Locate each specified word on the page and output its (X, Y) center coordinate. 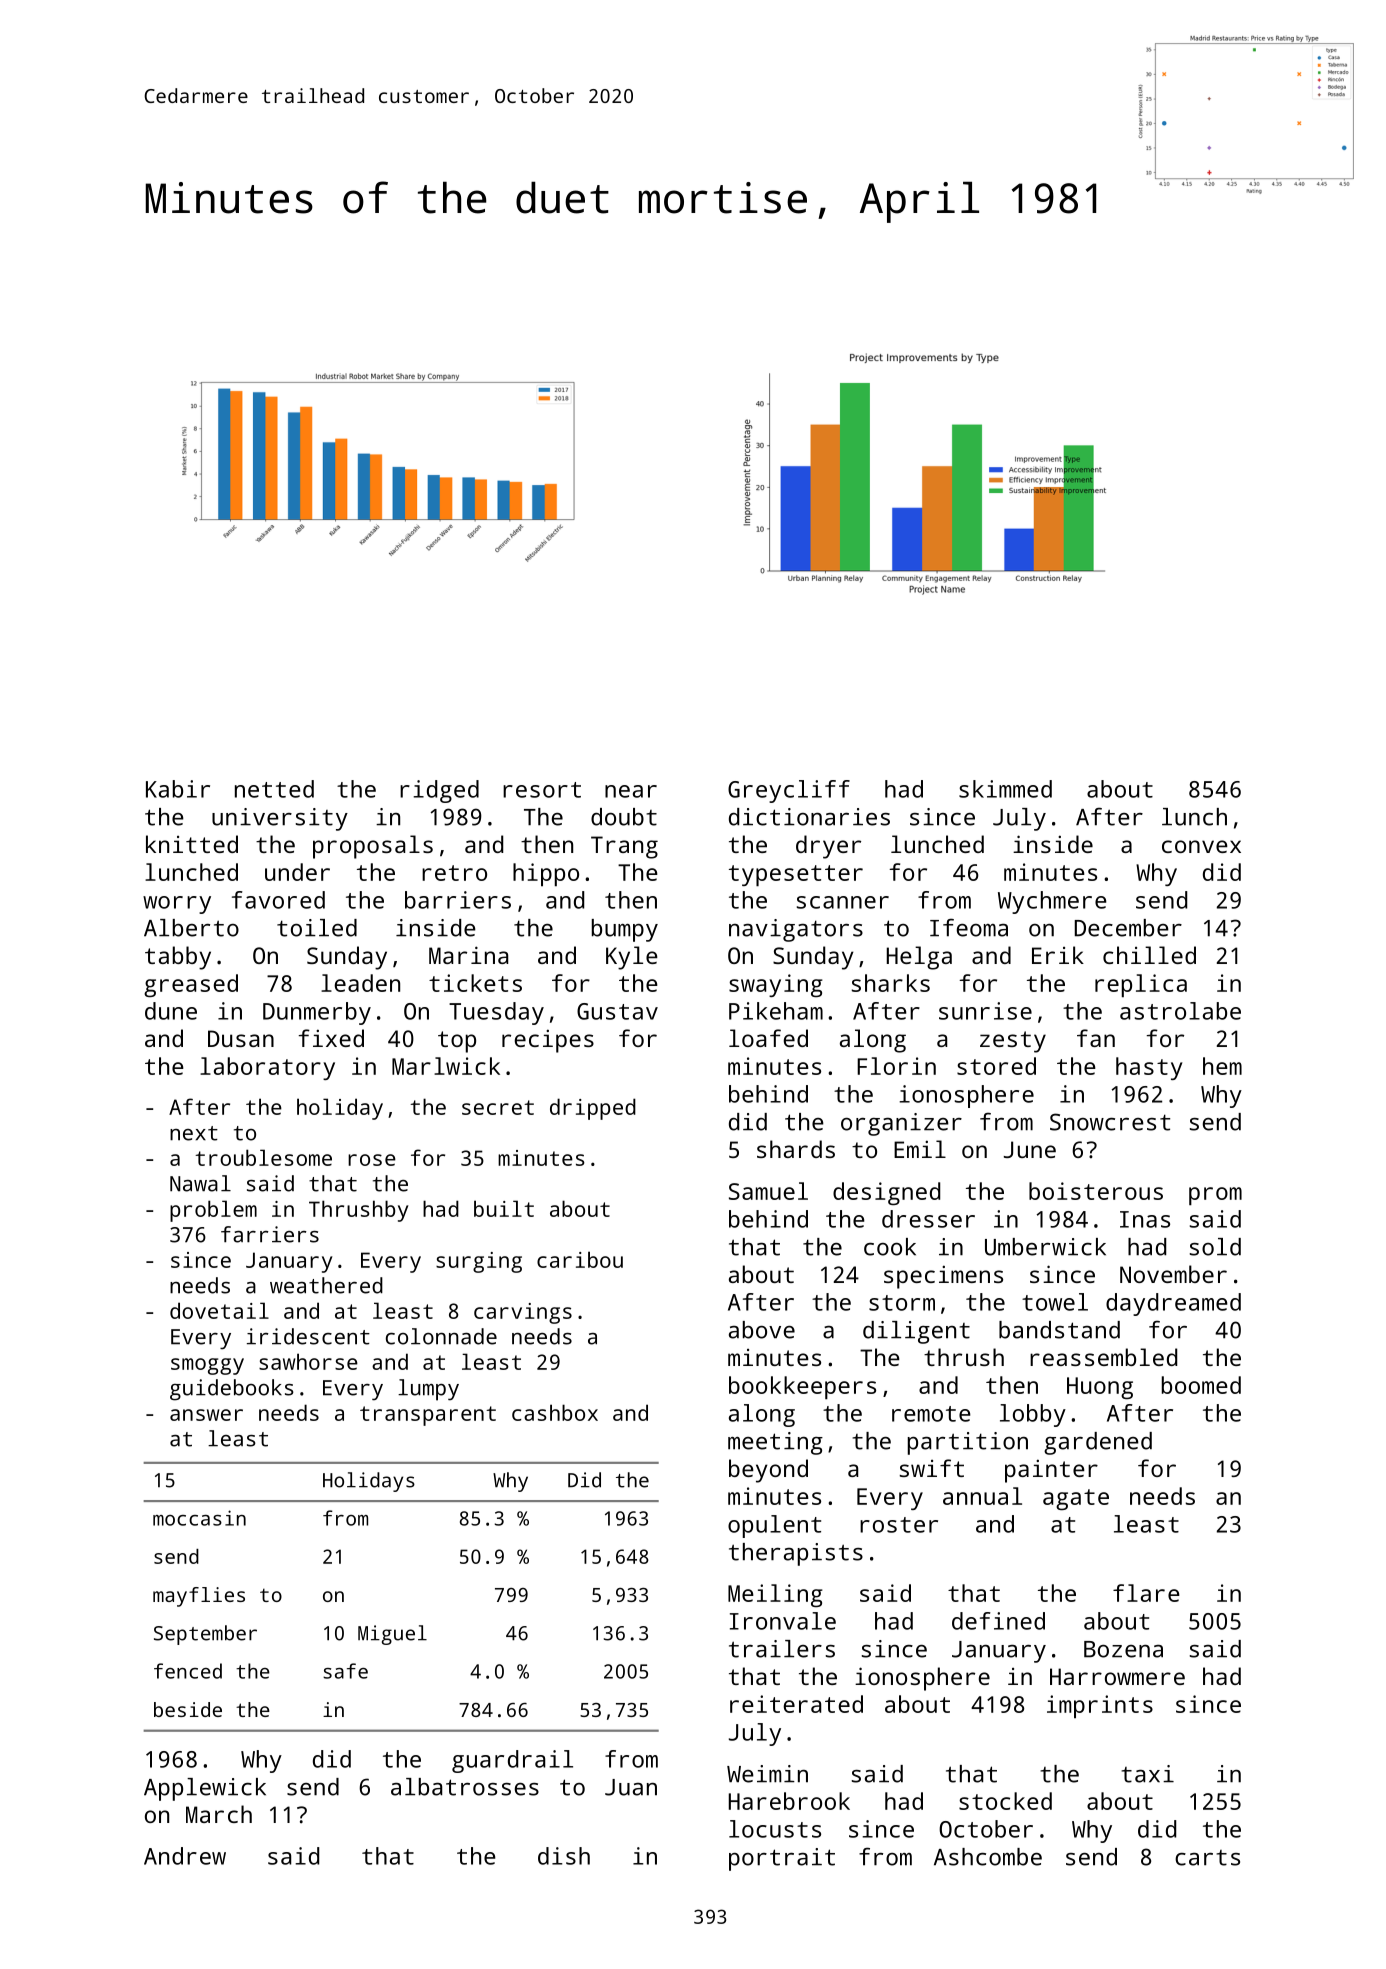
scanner (843, 902)
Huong (1100, 1388)
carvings (523, 1313)
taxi (1147, 1774)
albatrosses (465, 1787)
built (504, 1208)
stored (996, 1066)
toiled (317, 928)
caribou (580, 1259)
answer (206, 1415)
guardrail (512, 1761)
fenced (188, 1671)
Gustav (617, 1011)
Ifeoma (969, 927)
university (280, 819)
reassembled (1103, 1357)
